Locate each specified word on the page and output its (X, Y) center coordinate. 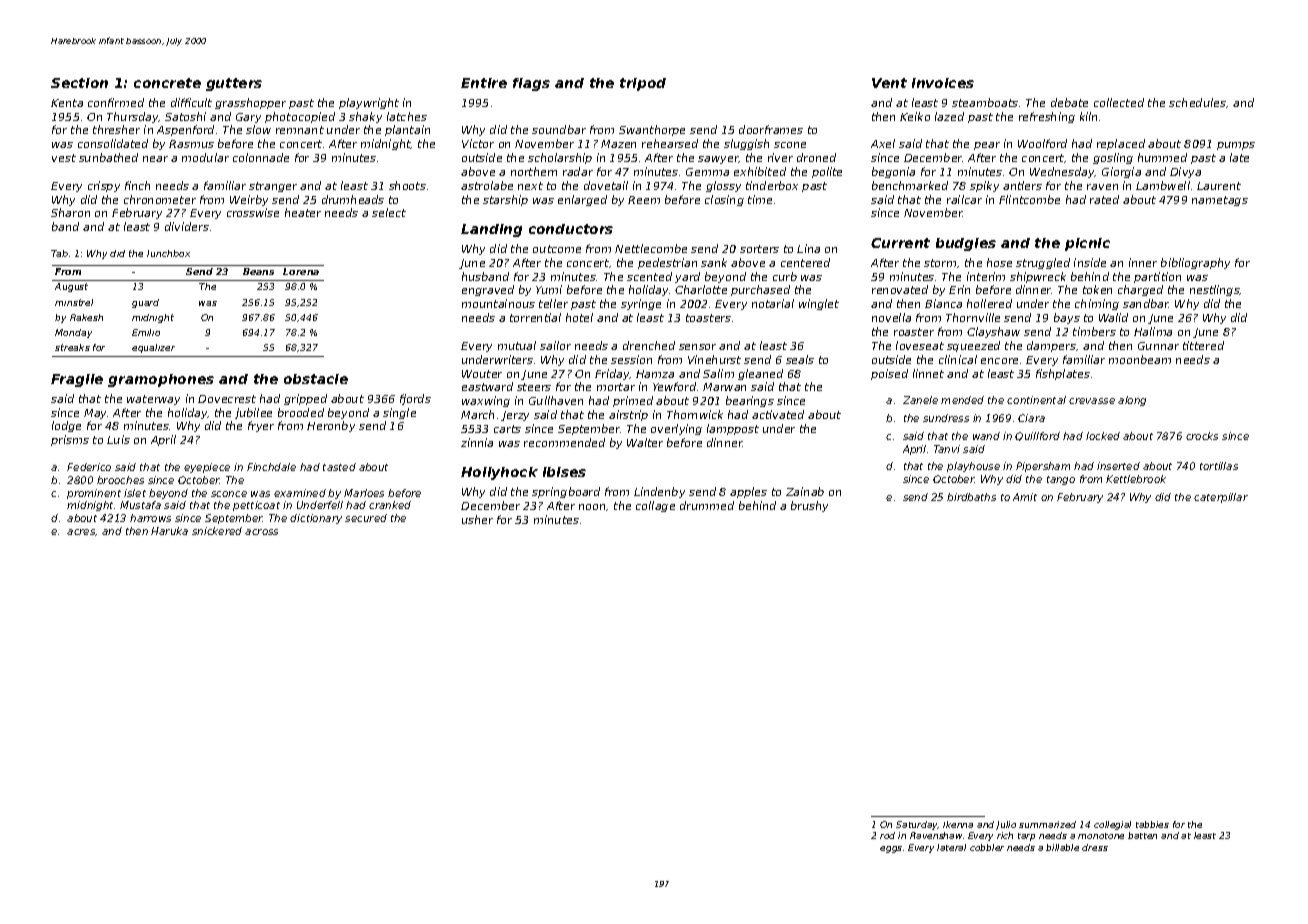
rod (887, 835)
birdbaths (971, 497)
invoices (943, 83)
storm (940, 263)
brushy (809, 506)
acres (81, 532)
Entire (484, 83)
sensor (697, 347)
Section (79, 83)
